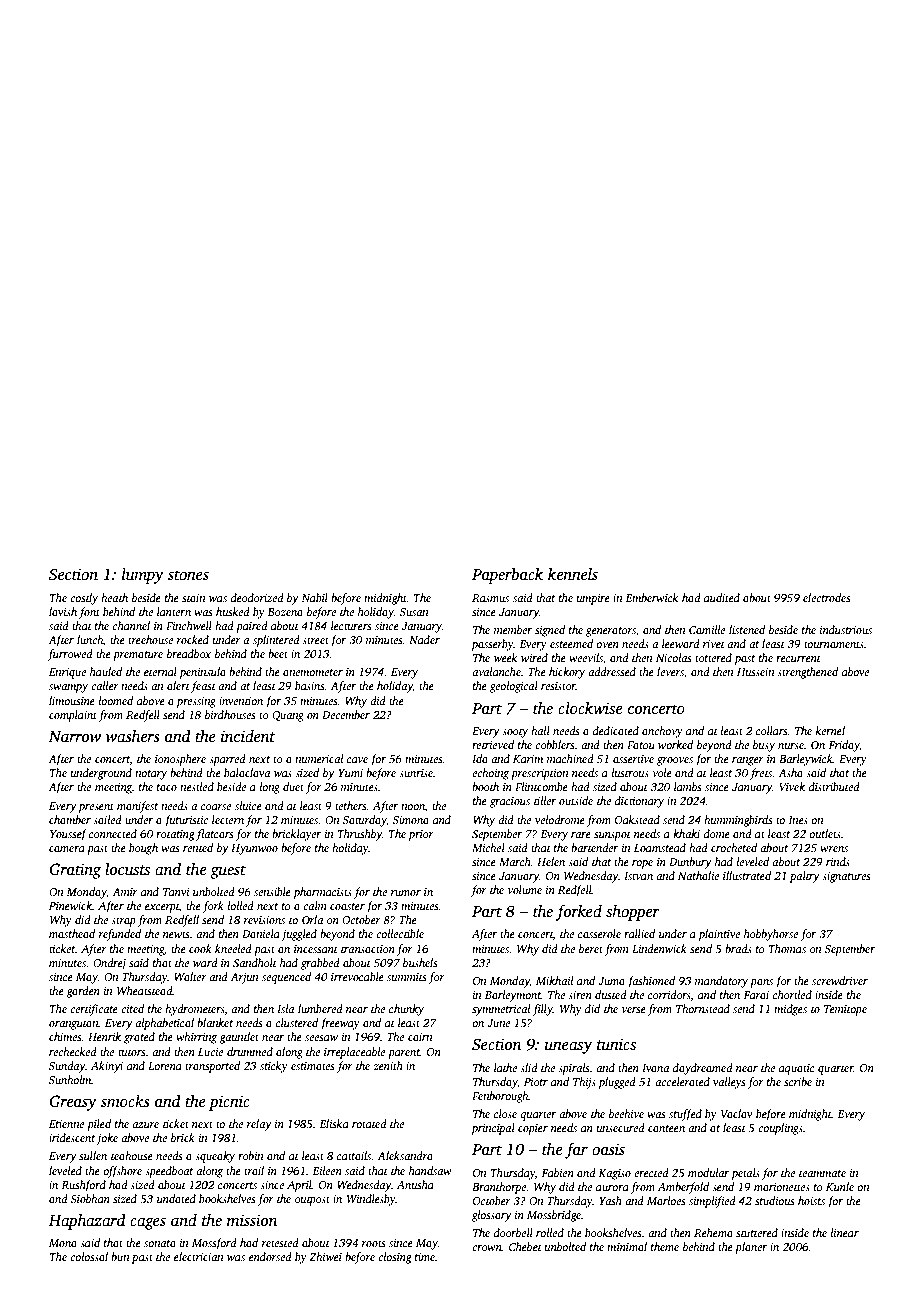 This image has width=924, height=1308. What do you see at coordinates (233, 611) in the image?
I see `husked` at bounding box center [233, 611].
